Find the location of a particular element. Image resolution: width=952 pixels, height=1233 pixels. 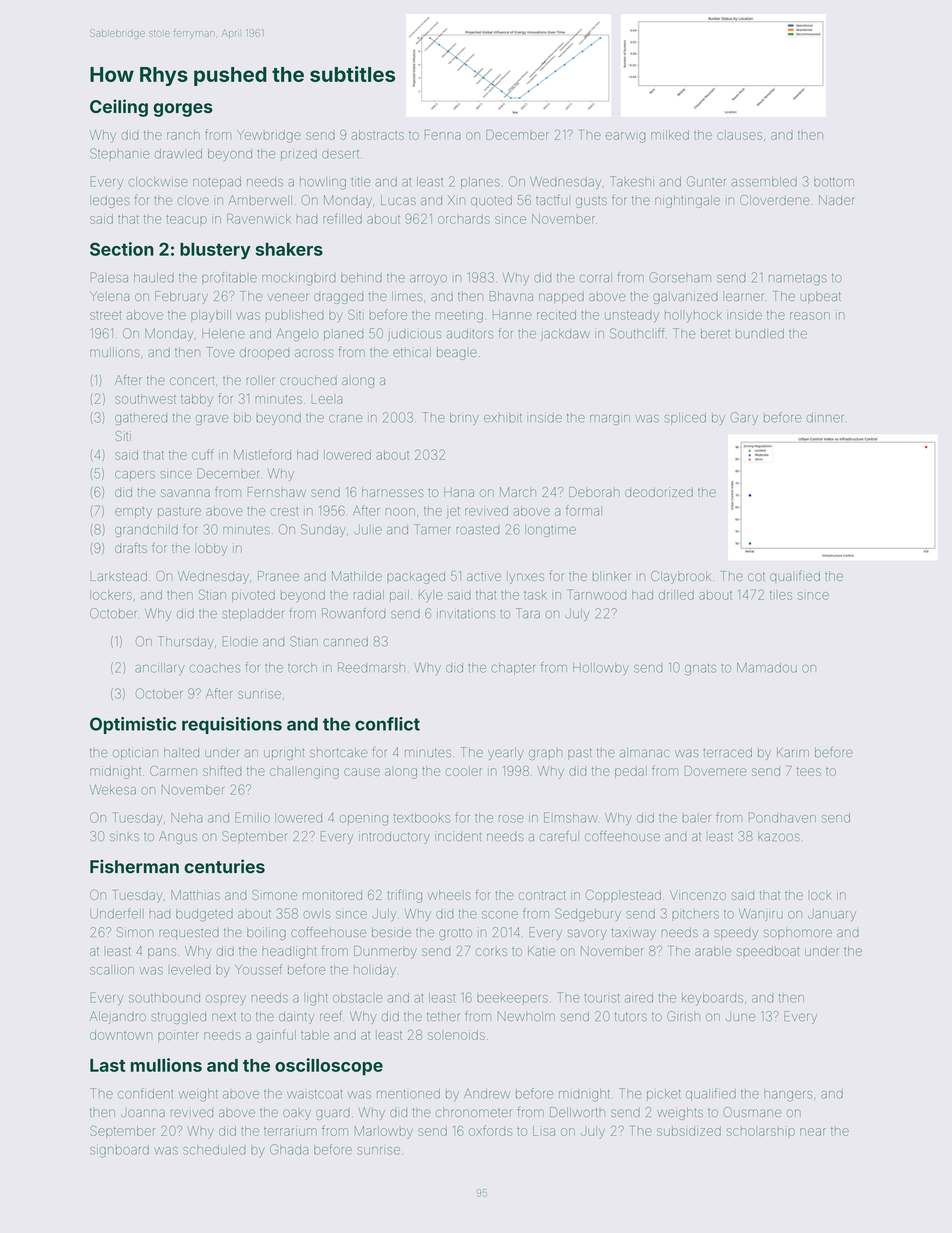

reason is located at coordinates (810, 316).
